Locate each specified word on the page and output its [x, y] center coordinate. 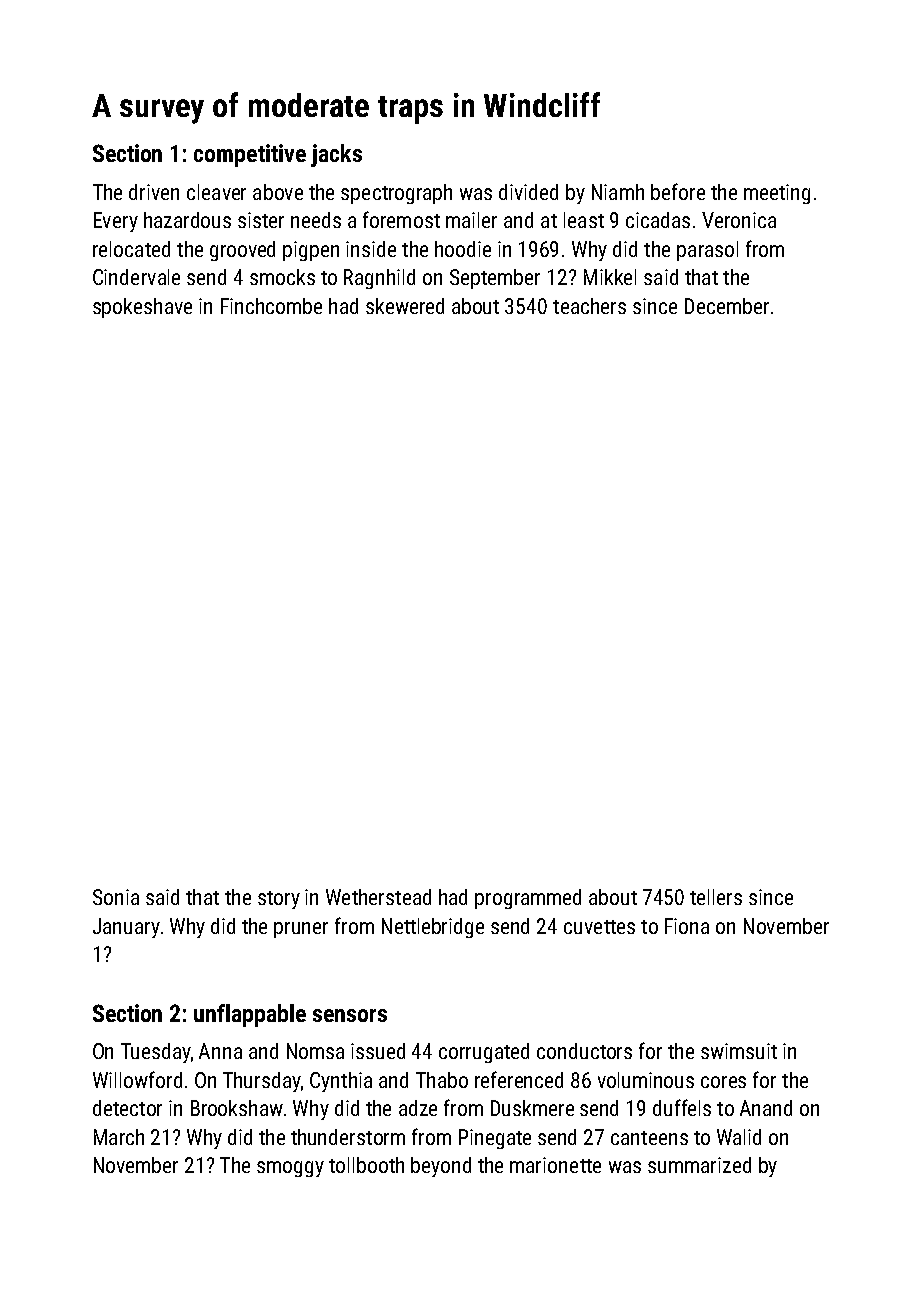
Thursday [262, 1082]
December [727, 306]
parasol [707, 251]
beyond [441, 1167]
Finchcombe [271, 306]
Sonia [116, 897]
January [126, 928]
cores [723, 1082]
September [495, 279]
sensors [350, 1015]
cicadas [658, 220]
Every [116, 222]
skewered [405, 306]
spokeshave [142, 308]
